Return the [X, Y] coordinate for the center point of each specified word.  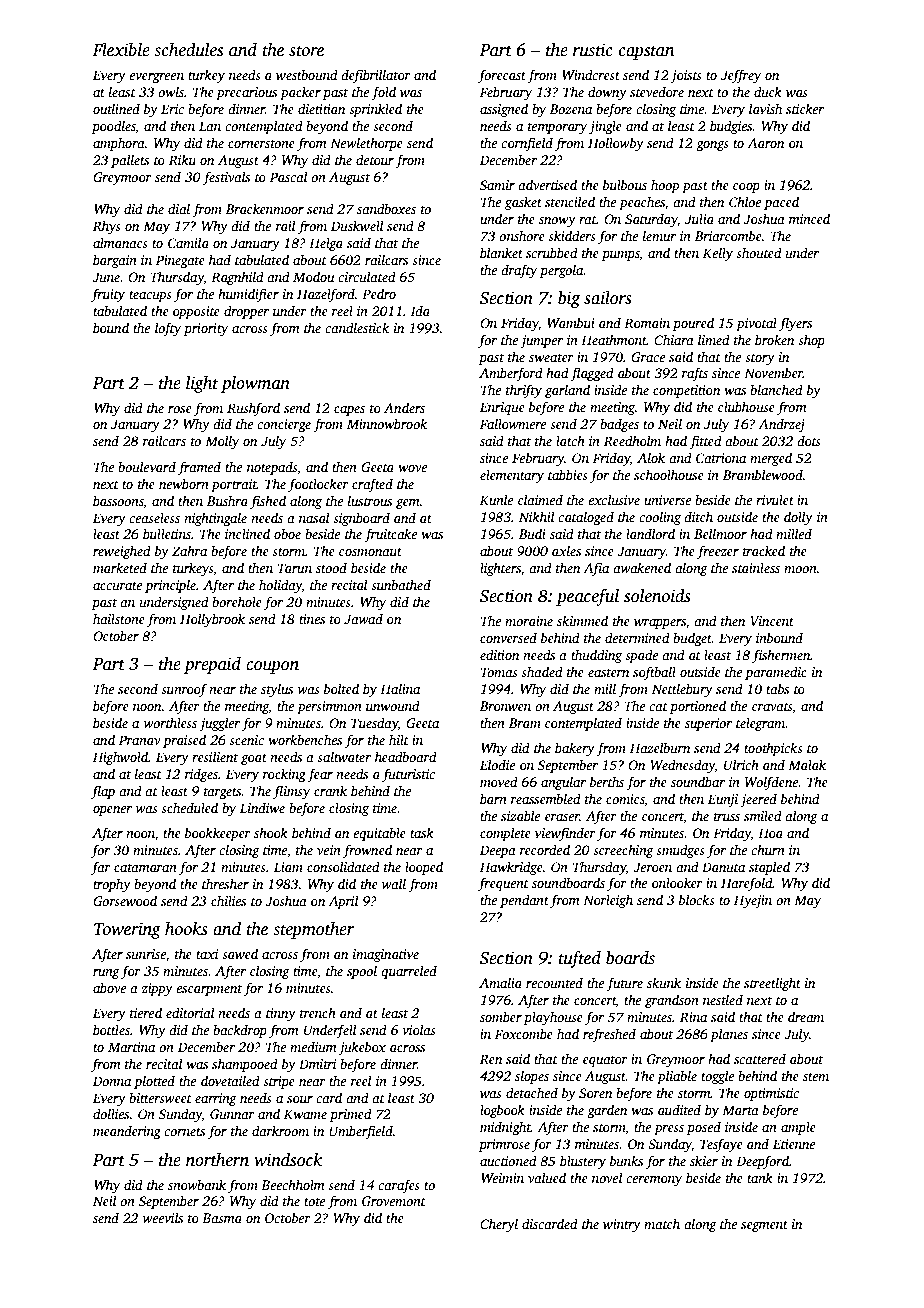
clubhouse [746, 406]
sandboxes [386, 208]
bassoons [118, 500]
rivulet [775, 499]
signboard [361, 519]
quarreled [409, 972]
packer [300, 93]
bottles [111, 1029]
